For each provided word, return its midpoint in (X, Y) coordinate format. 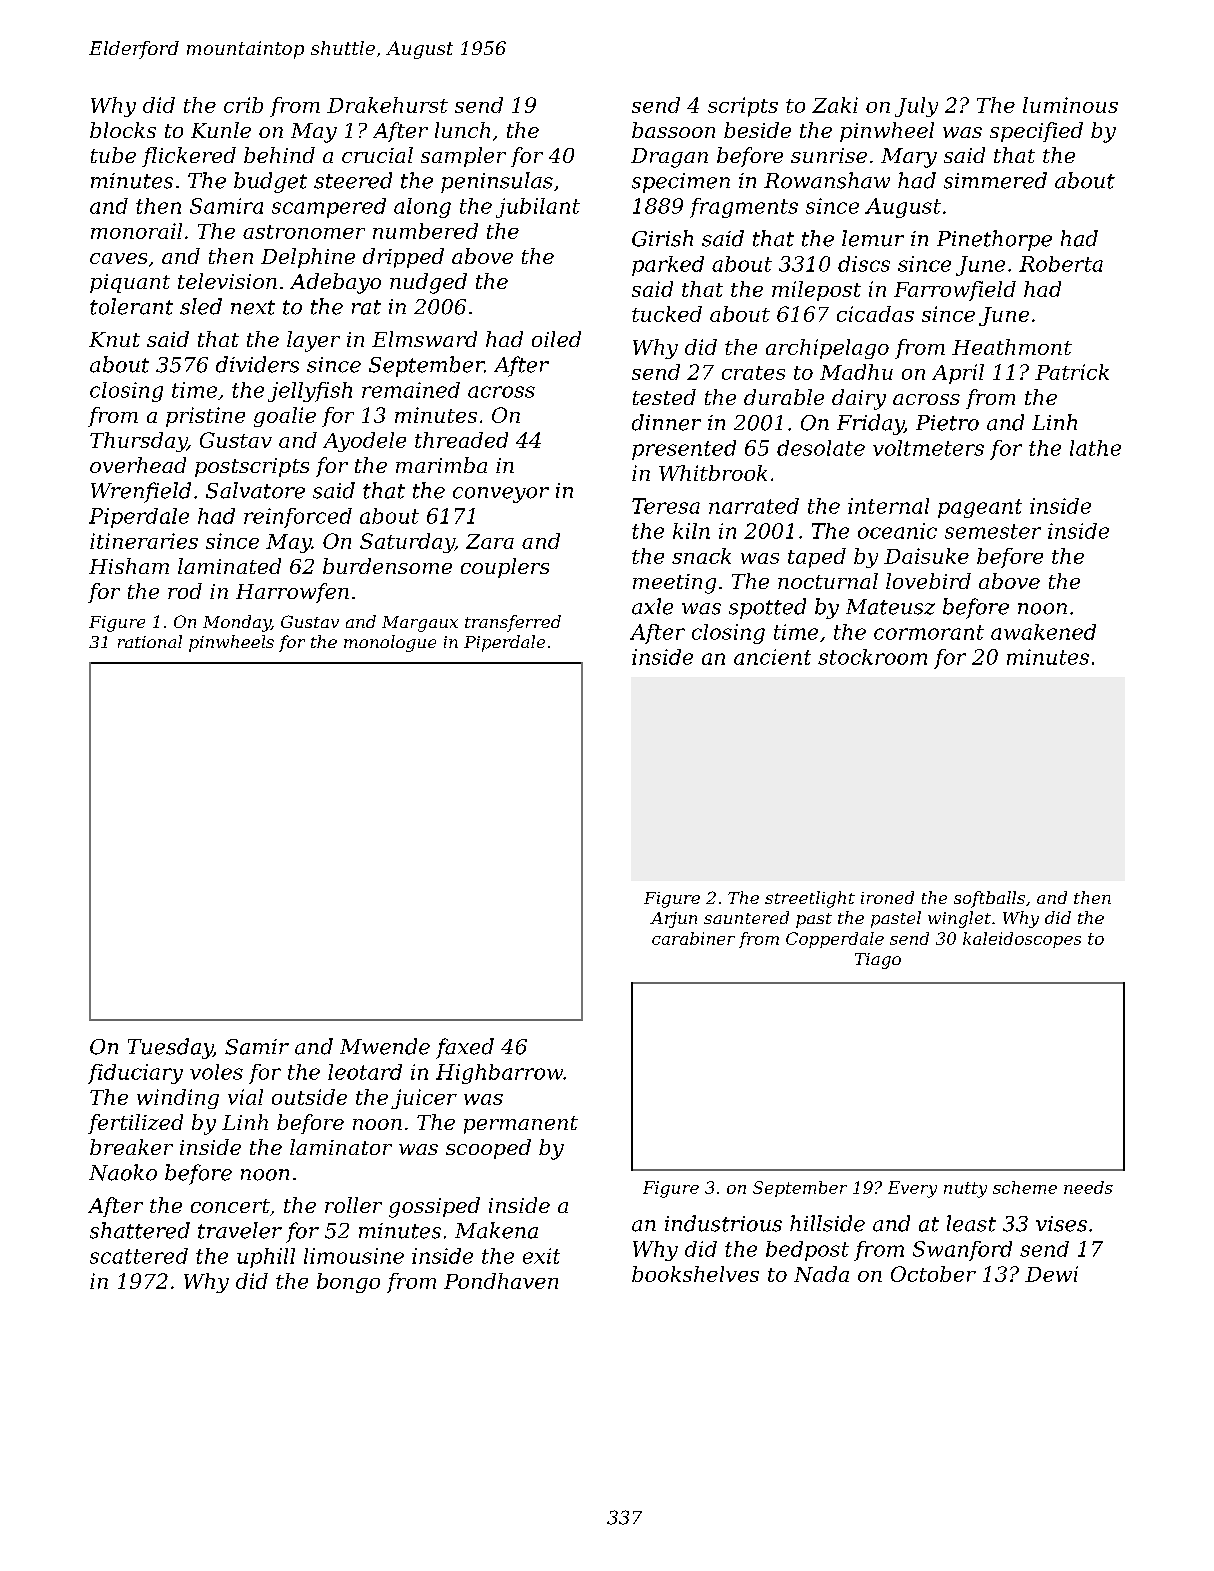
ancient (772, 657)
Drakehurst (387, 105)
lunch (462, 130)
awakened (1043, 632)
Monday (237, 623)
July (916, 107)
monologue (390, 643)
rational (150, 641)
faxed (465, 1048)
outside (309, 1097)
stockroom (872, 657)
